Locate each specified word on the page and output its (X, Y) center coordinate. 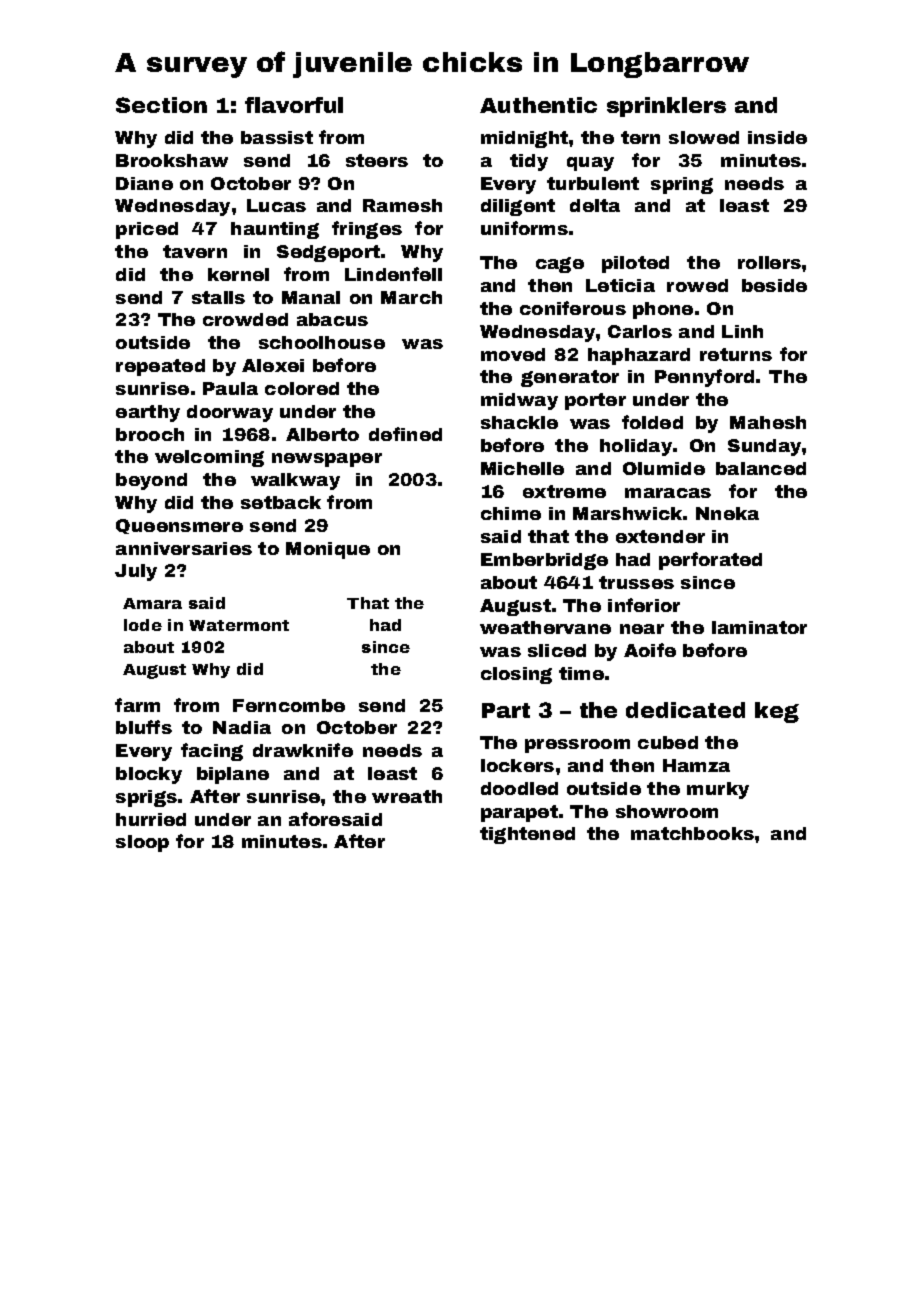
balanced (761, 468)
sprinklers (666, 107)
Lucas (276, 205)
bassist (277, 137)
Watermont (239, 625)
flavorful (294, 105)
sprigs (146, 798)
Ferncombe (289, 705)
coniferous (573, 308)
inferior (644, 605)
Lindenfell (393, 274)
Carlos (640, 331)
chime (511, 513)
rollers (769, 262)
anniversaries (184, 548)
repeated (160, 367)
